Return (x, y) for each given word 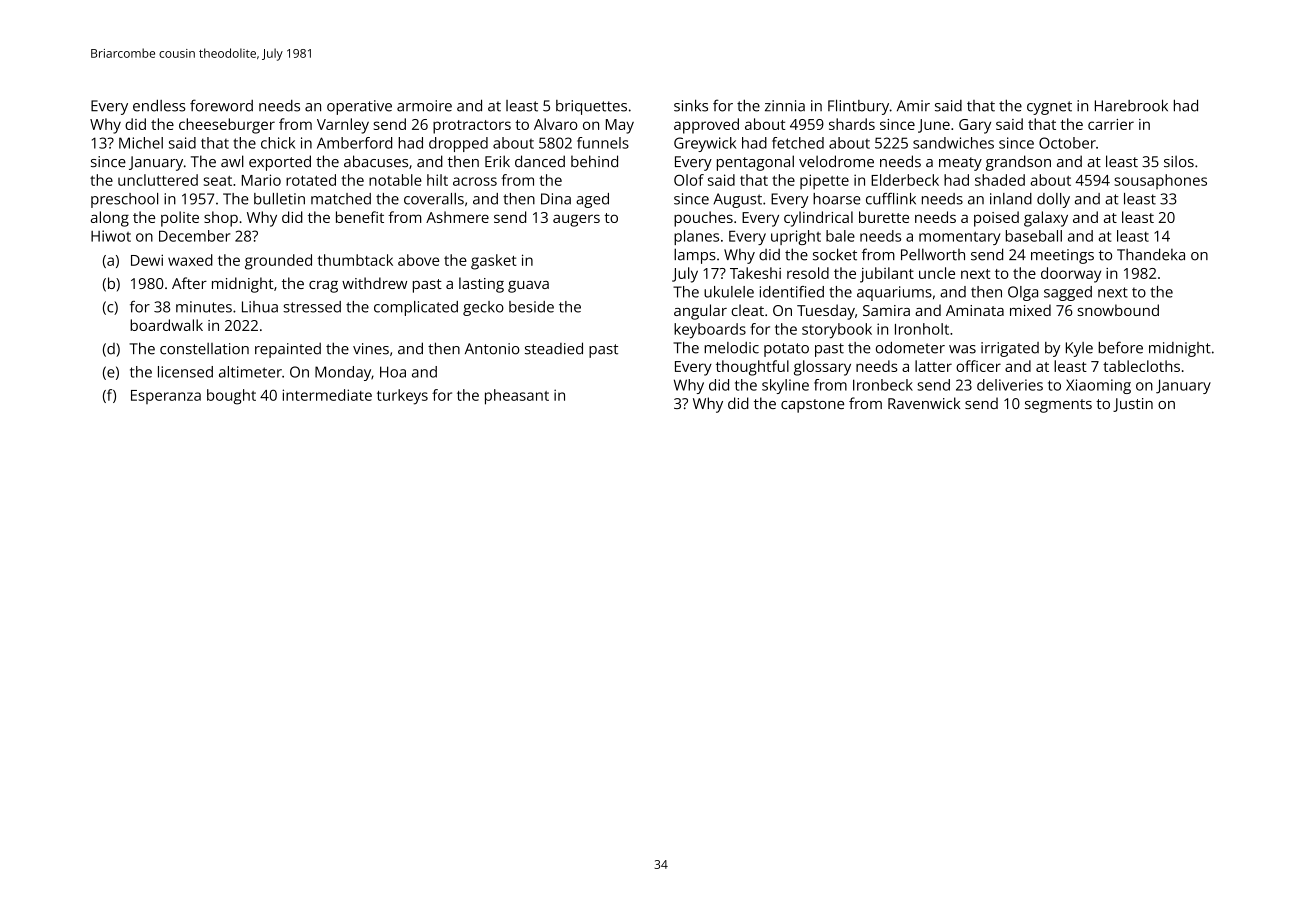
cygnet (1049, 108)
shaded (1000, 180)
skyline (785, 386)
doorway (1071, 275)
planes (696, 237)
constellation (204, 349)
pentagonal (755, 163)
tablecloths (1141, 366)
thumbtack (355, 260)
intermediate (327, 395)
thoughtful (752, 368)
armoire (424, 106)
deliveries (1010, 385)
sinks (691, 106)
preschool (124, 200)
